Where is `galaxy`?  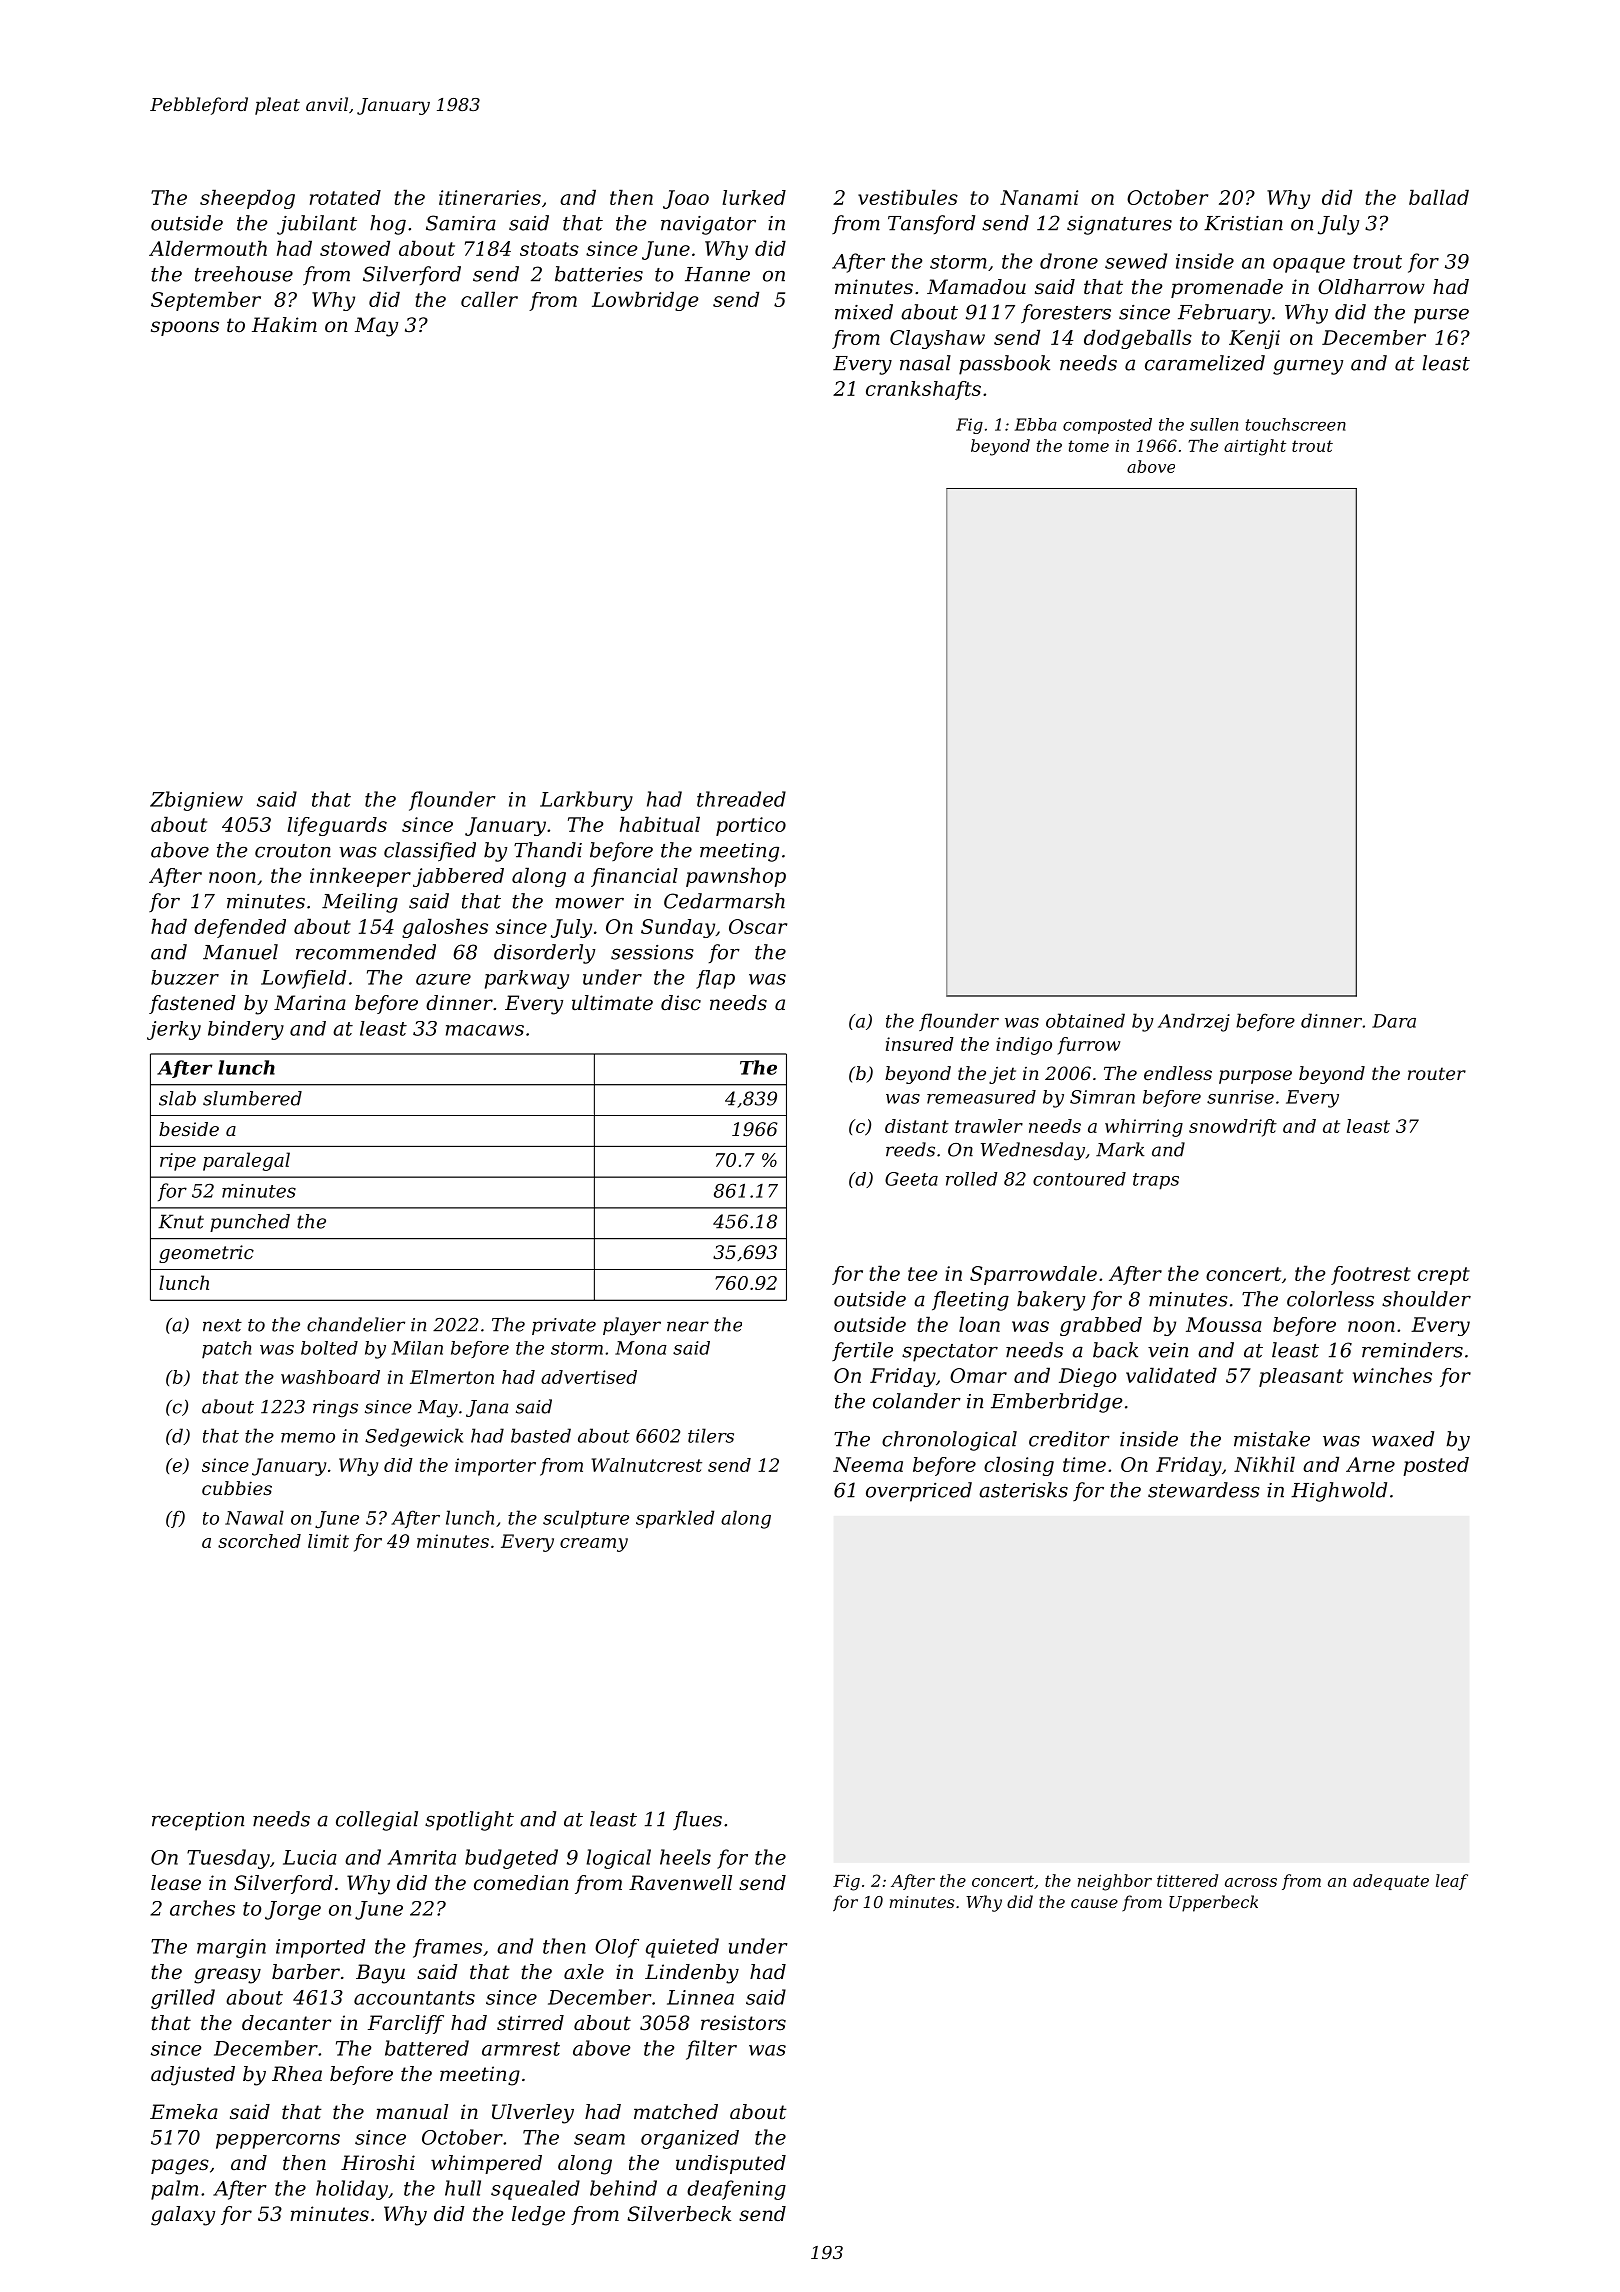
galaxy is located at coordinates (183, 2216).
